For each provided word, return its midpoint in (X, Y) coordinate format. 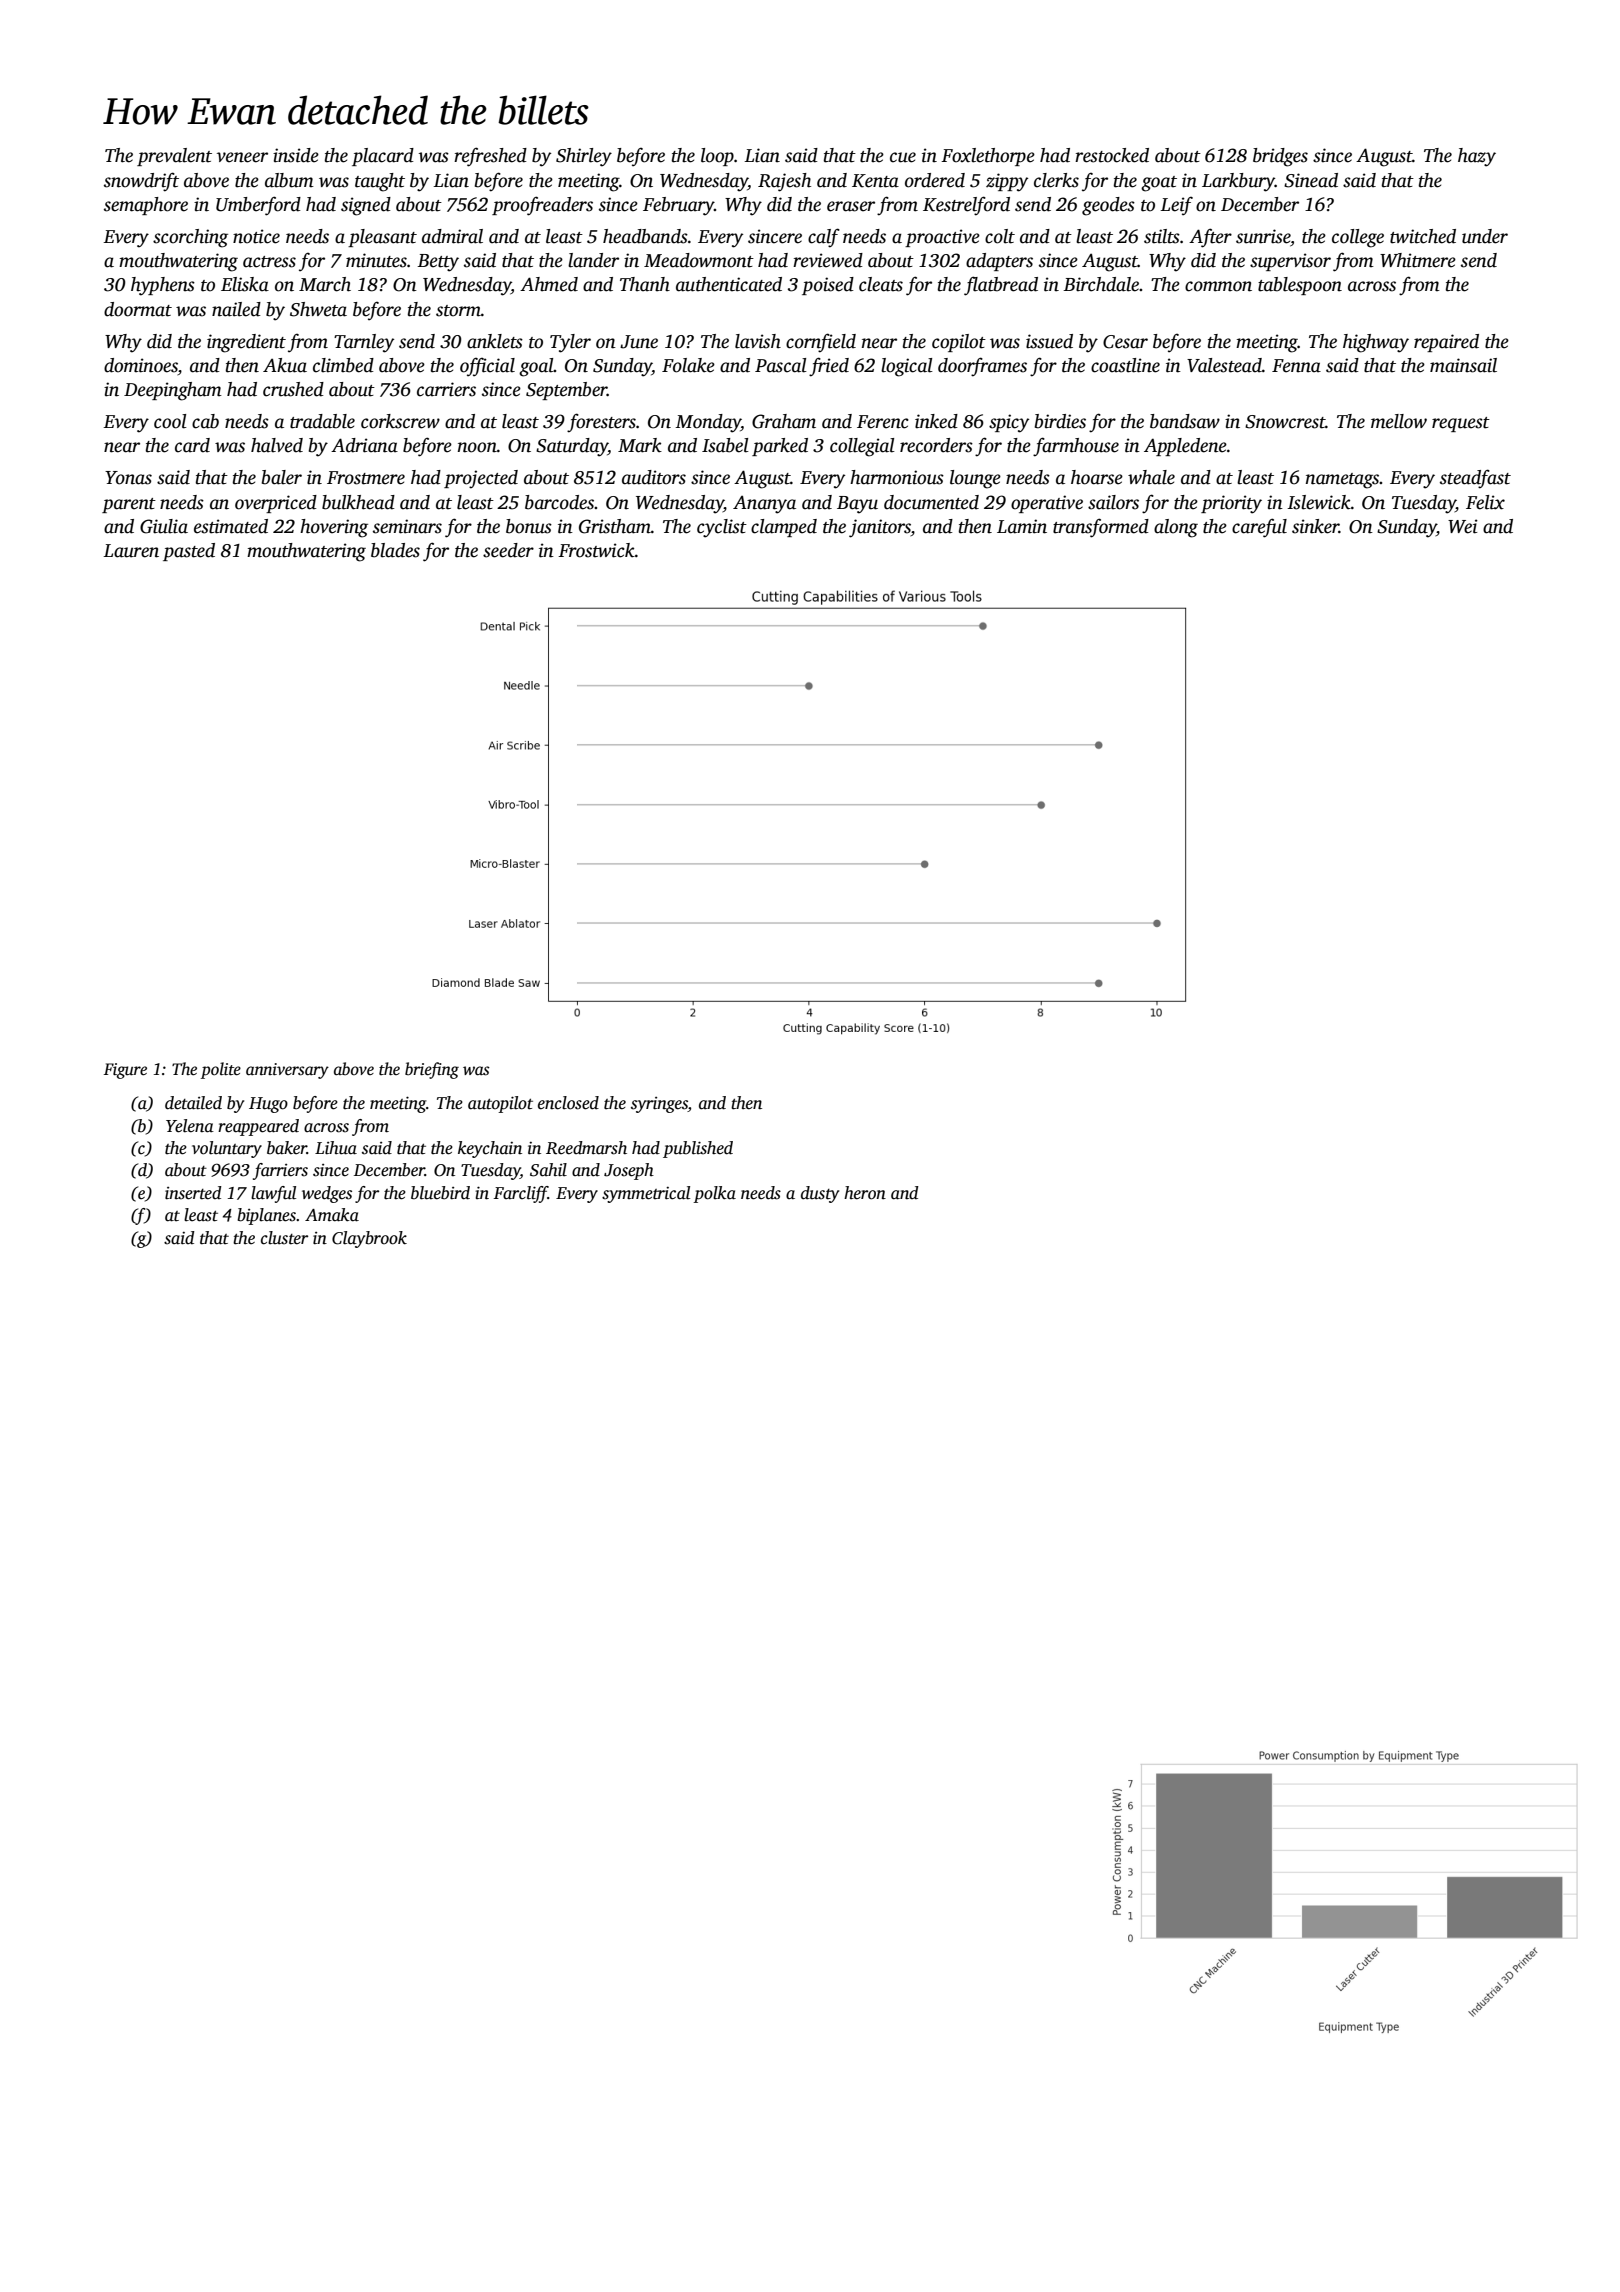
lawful (273, 1194)
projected (481, 479)
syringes (659, 1105)
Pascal (781, 365)
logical (907, 367)
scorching (190, 238)
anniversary (287, 1071)
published (698, 1149)
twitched (1423, 236)
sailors (1113, 502)
